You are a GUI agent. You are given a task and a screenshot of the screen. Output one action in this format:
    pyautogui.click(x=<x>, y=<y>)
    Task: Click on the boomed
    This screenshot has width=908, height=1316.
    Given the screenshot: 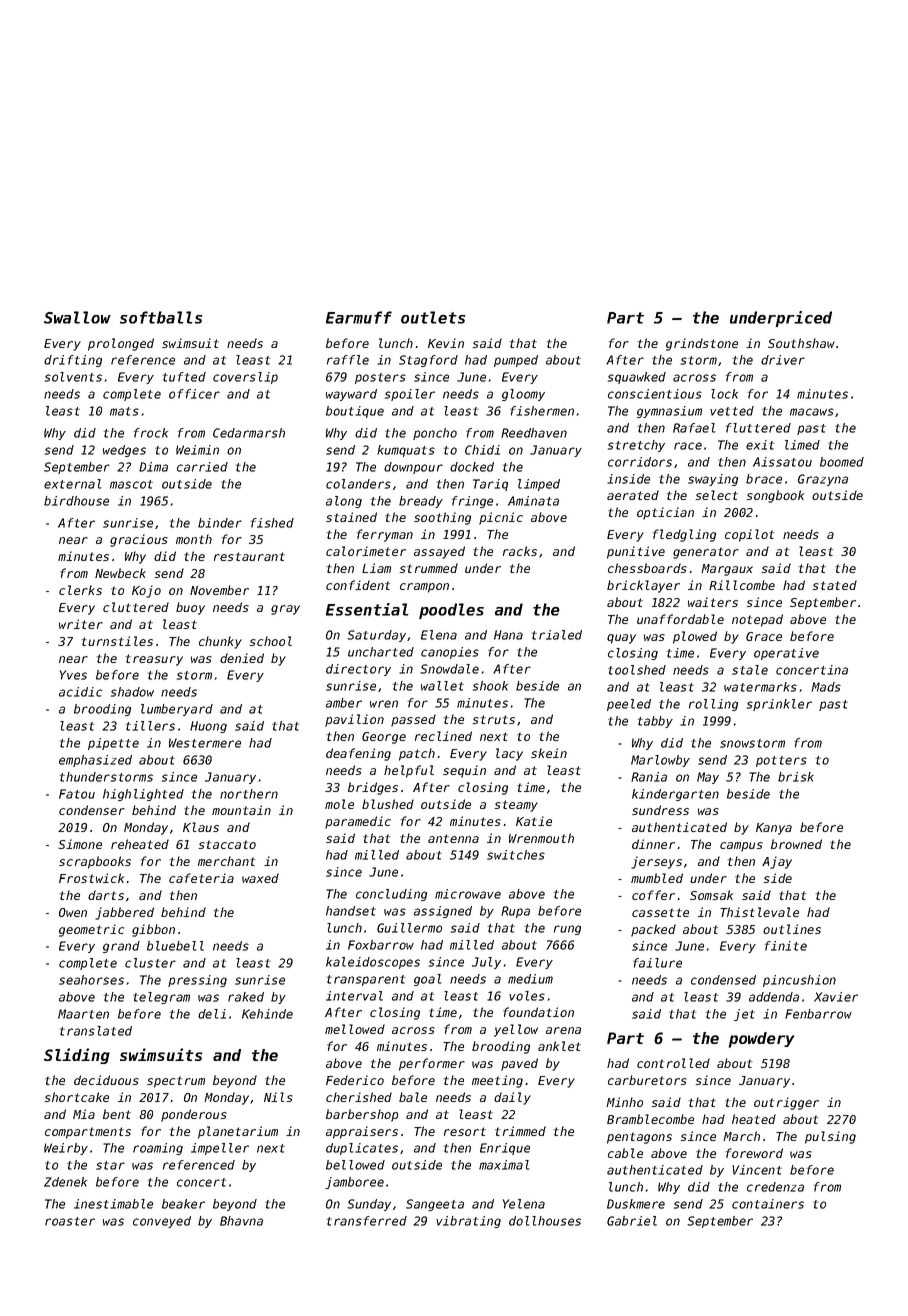 What is the action you would take?
    pyautogui.click(x=842, y=462)
